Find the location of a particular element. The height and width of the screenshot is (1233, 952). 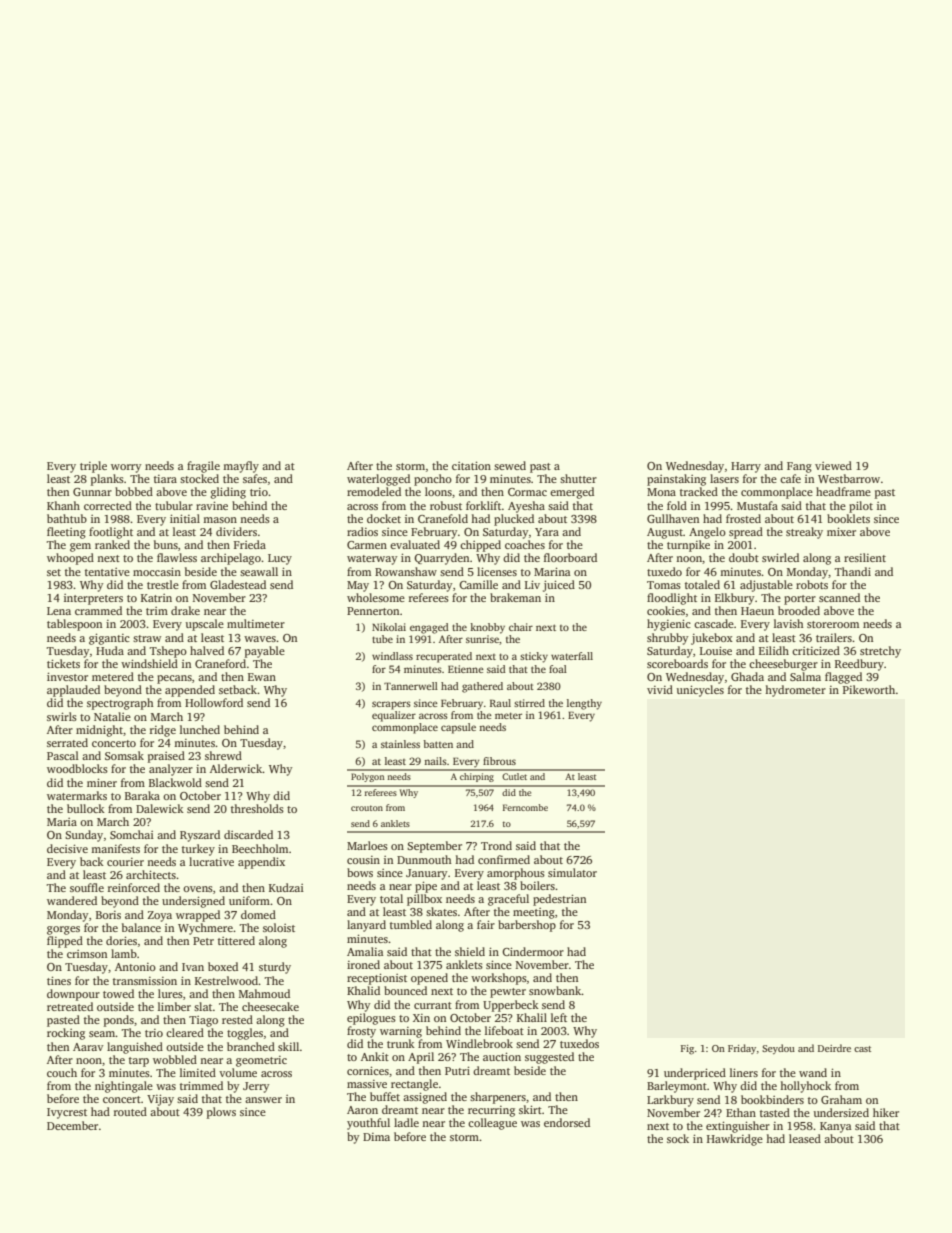

triple is located at coordinates (93, 467).
